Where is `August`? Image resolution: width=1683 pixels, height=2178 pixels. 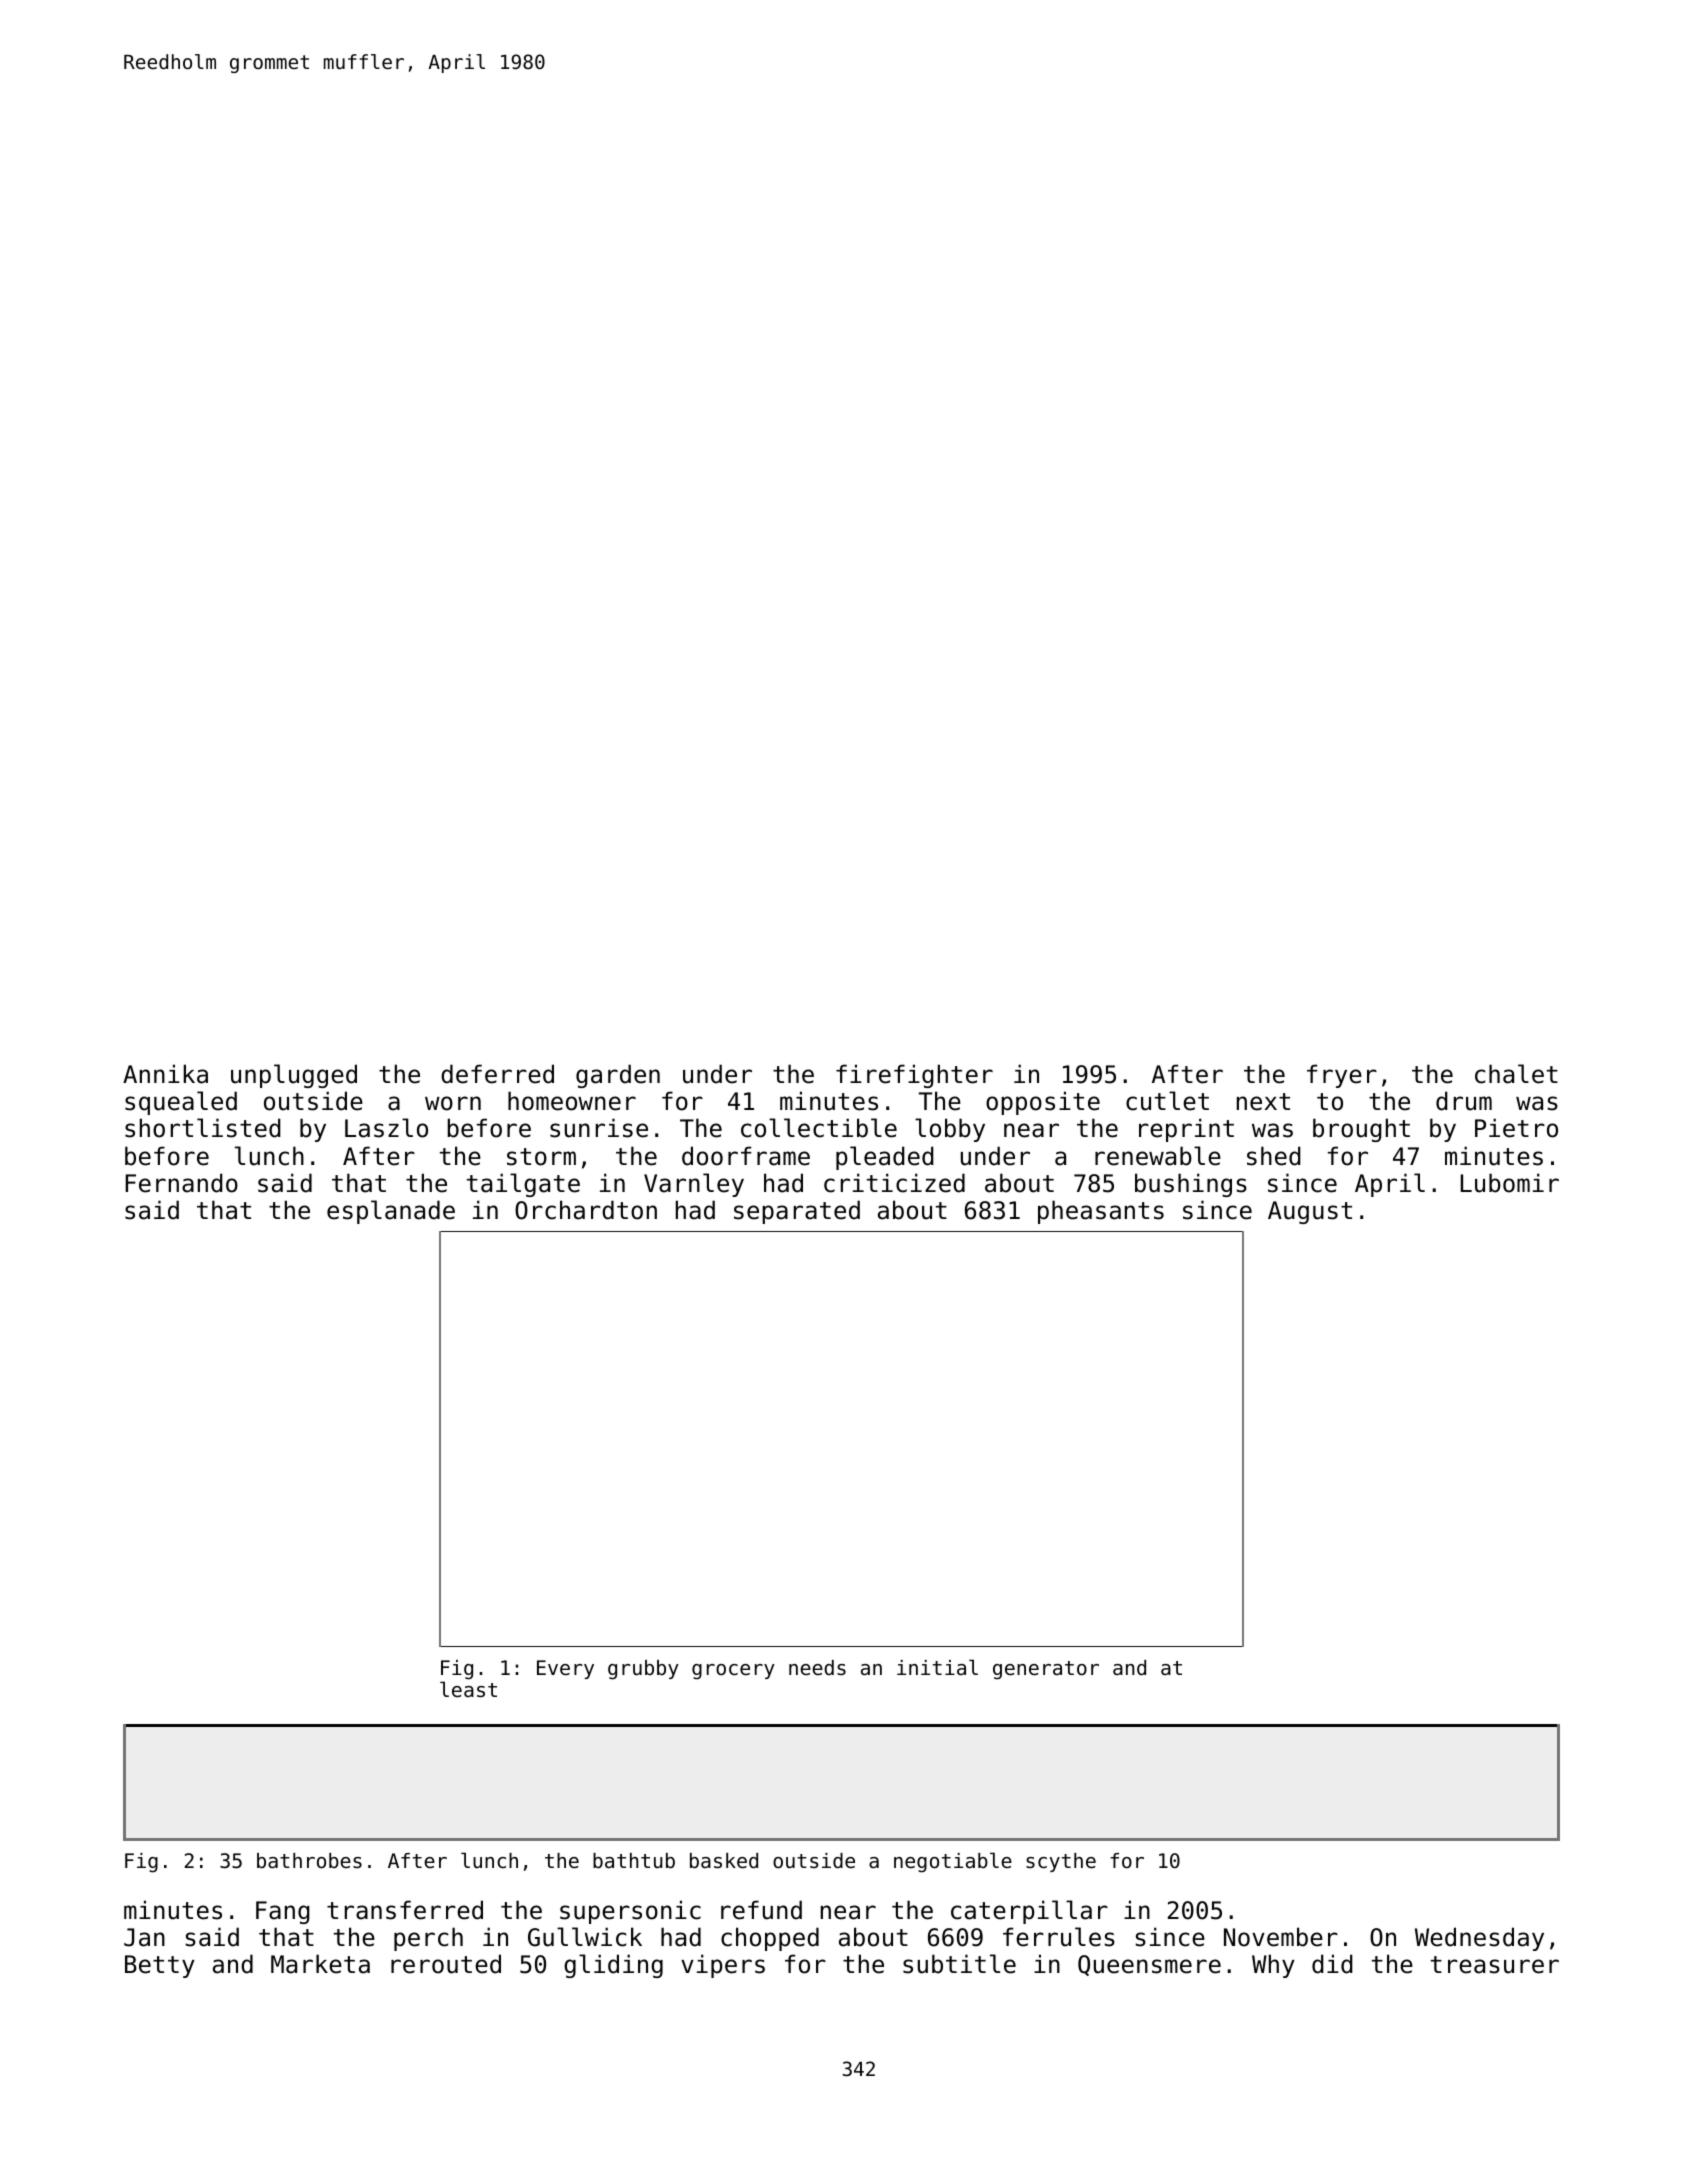 August is located at coordinates (1310, 1212).
